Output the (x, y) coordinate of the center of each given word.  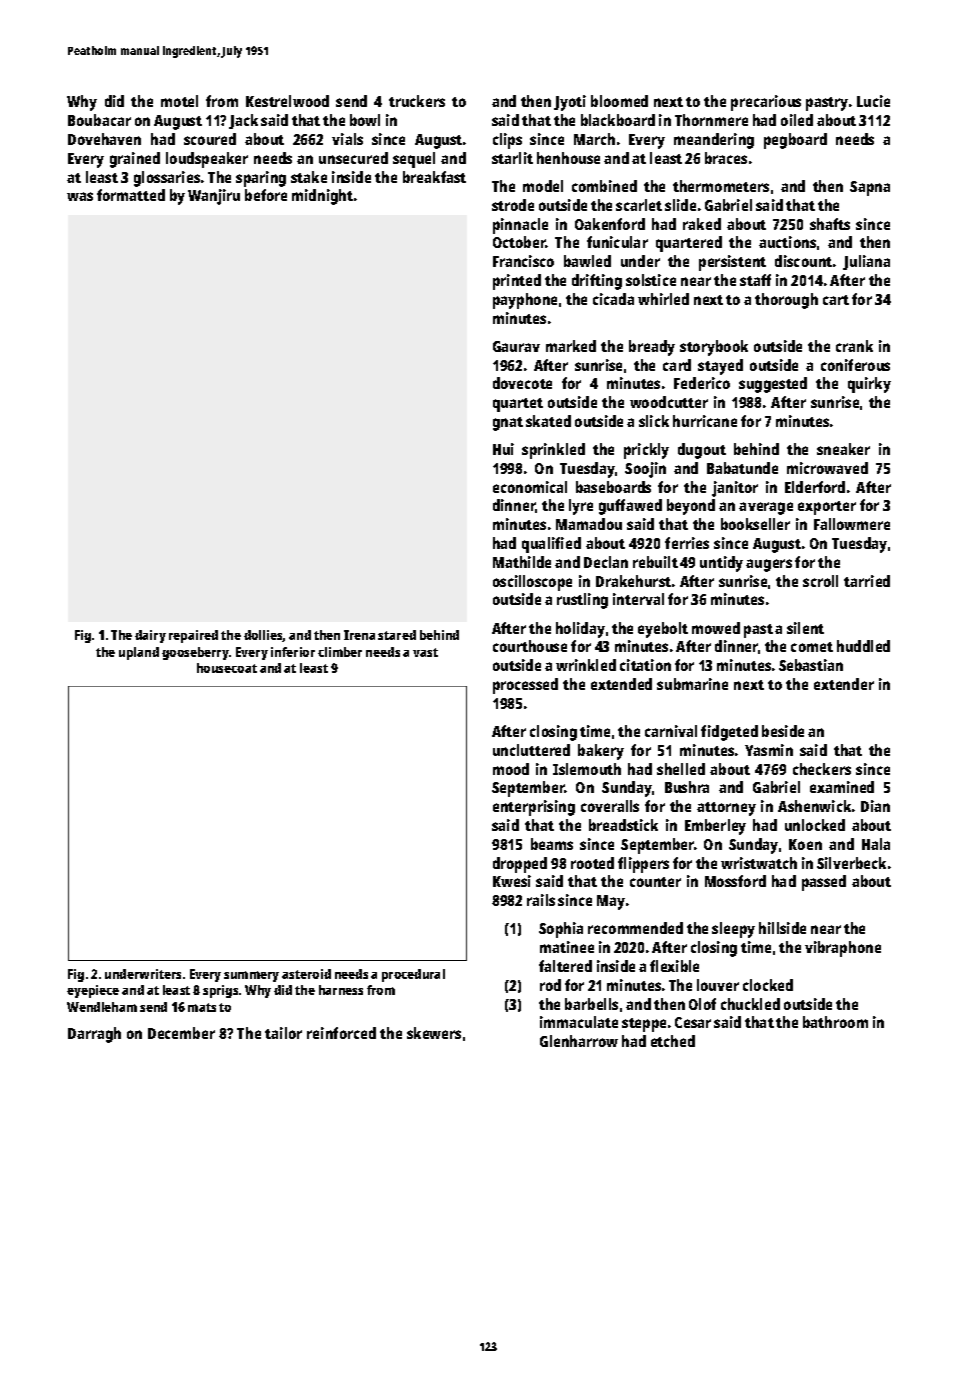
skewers (434, 1033)
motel (179, 101)
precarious (766, 103)
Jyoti (570, 103)
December (181, 1033)
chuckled (750, 1004)
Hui (503, 449)
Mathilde (522, 562)
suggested (773, 385)
